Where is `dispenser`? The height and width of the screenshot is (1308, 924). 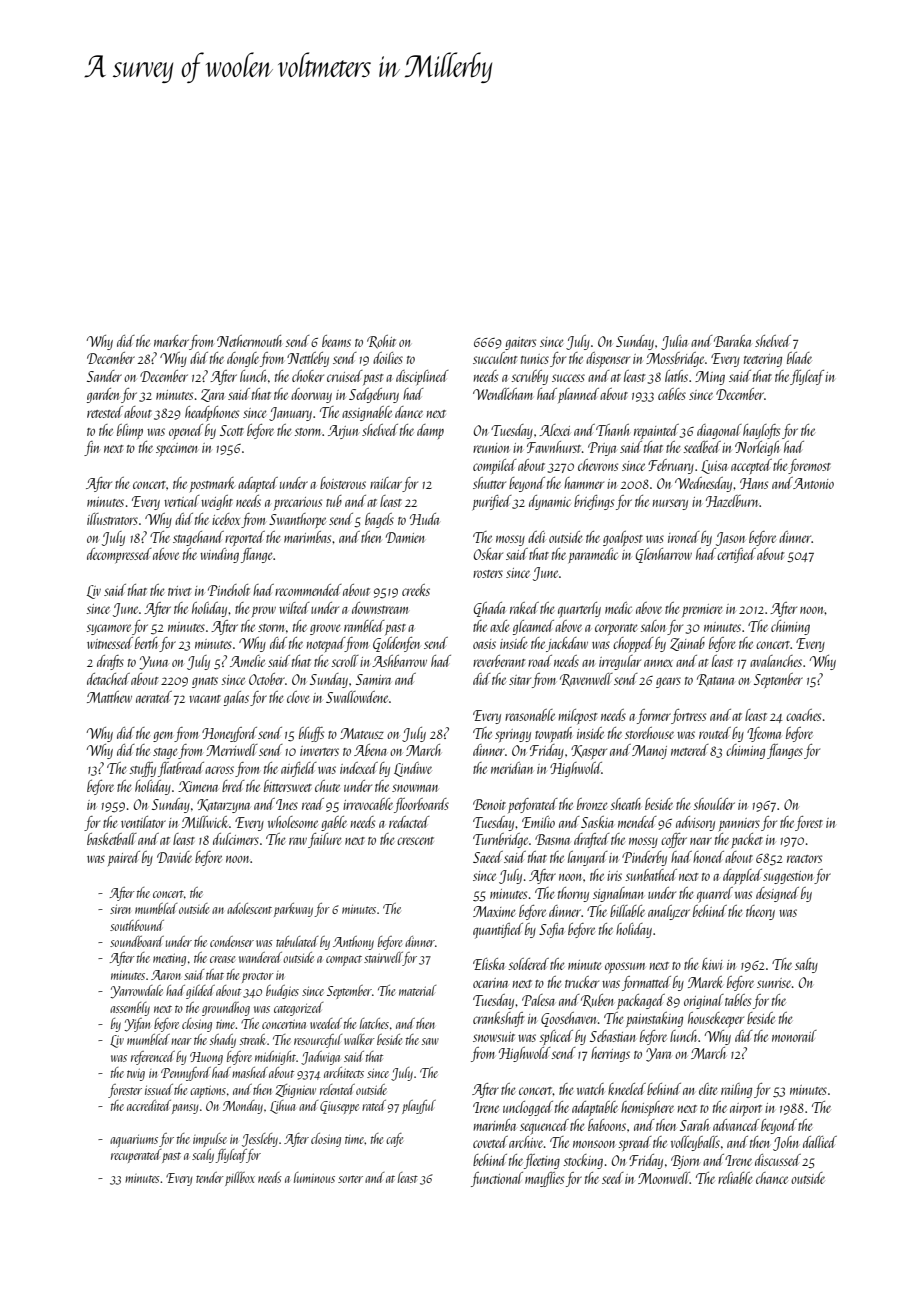
dispenser is located at coordinates (608, 359).
